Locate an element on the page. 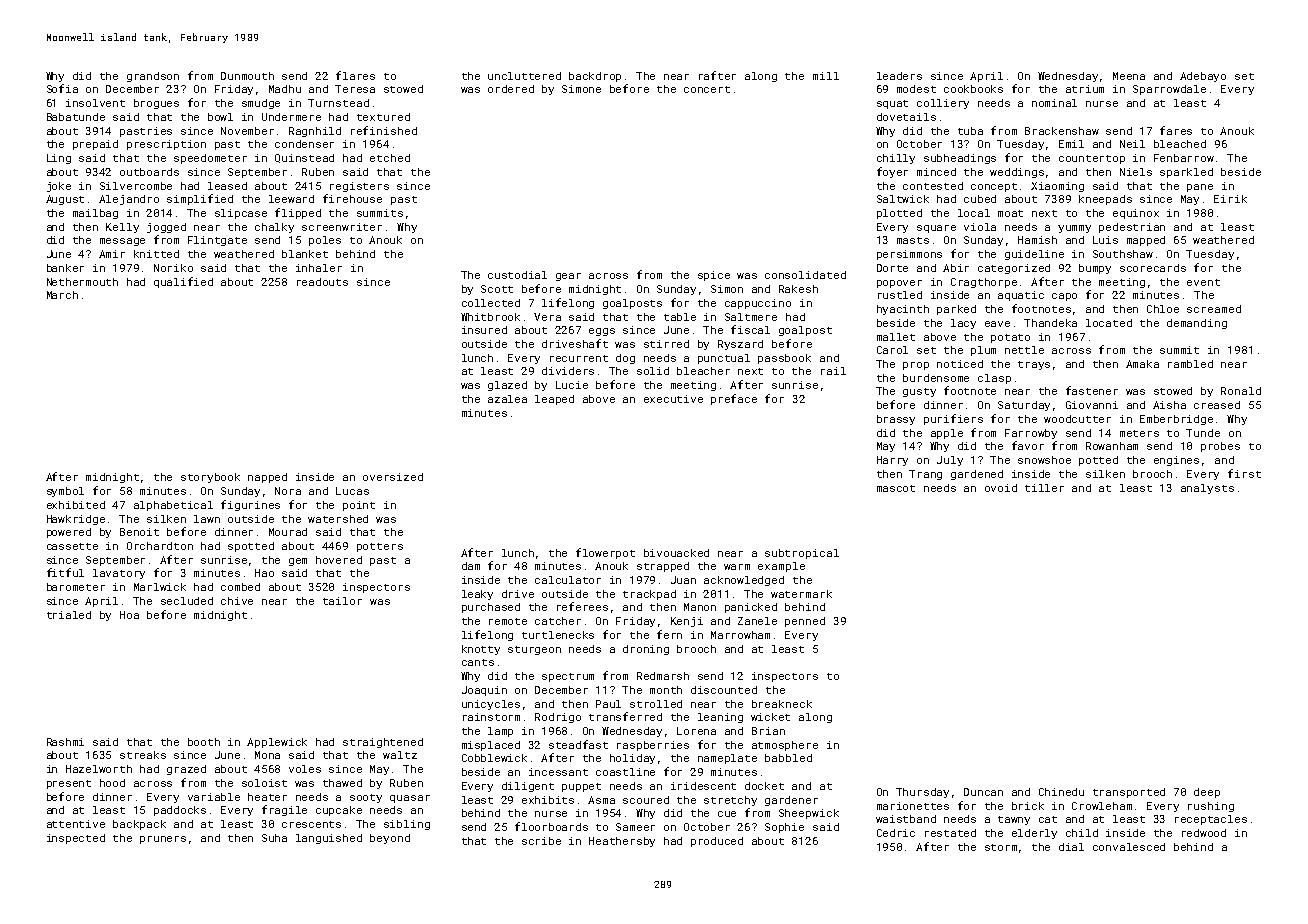 The width and height of the document is (1308, 924). grandson is located at coordinates (153, 77).
